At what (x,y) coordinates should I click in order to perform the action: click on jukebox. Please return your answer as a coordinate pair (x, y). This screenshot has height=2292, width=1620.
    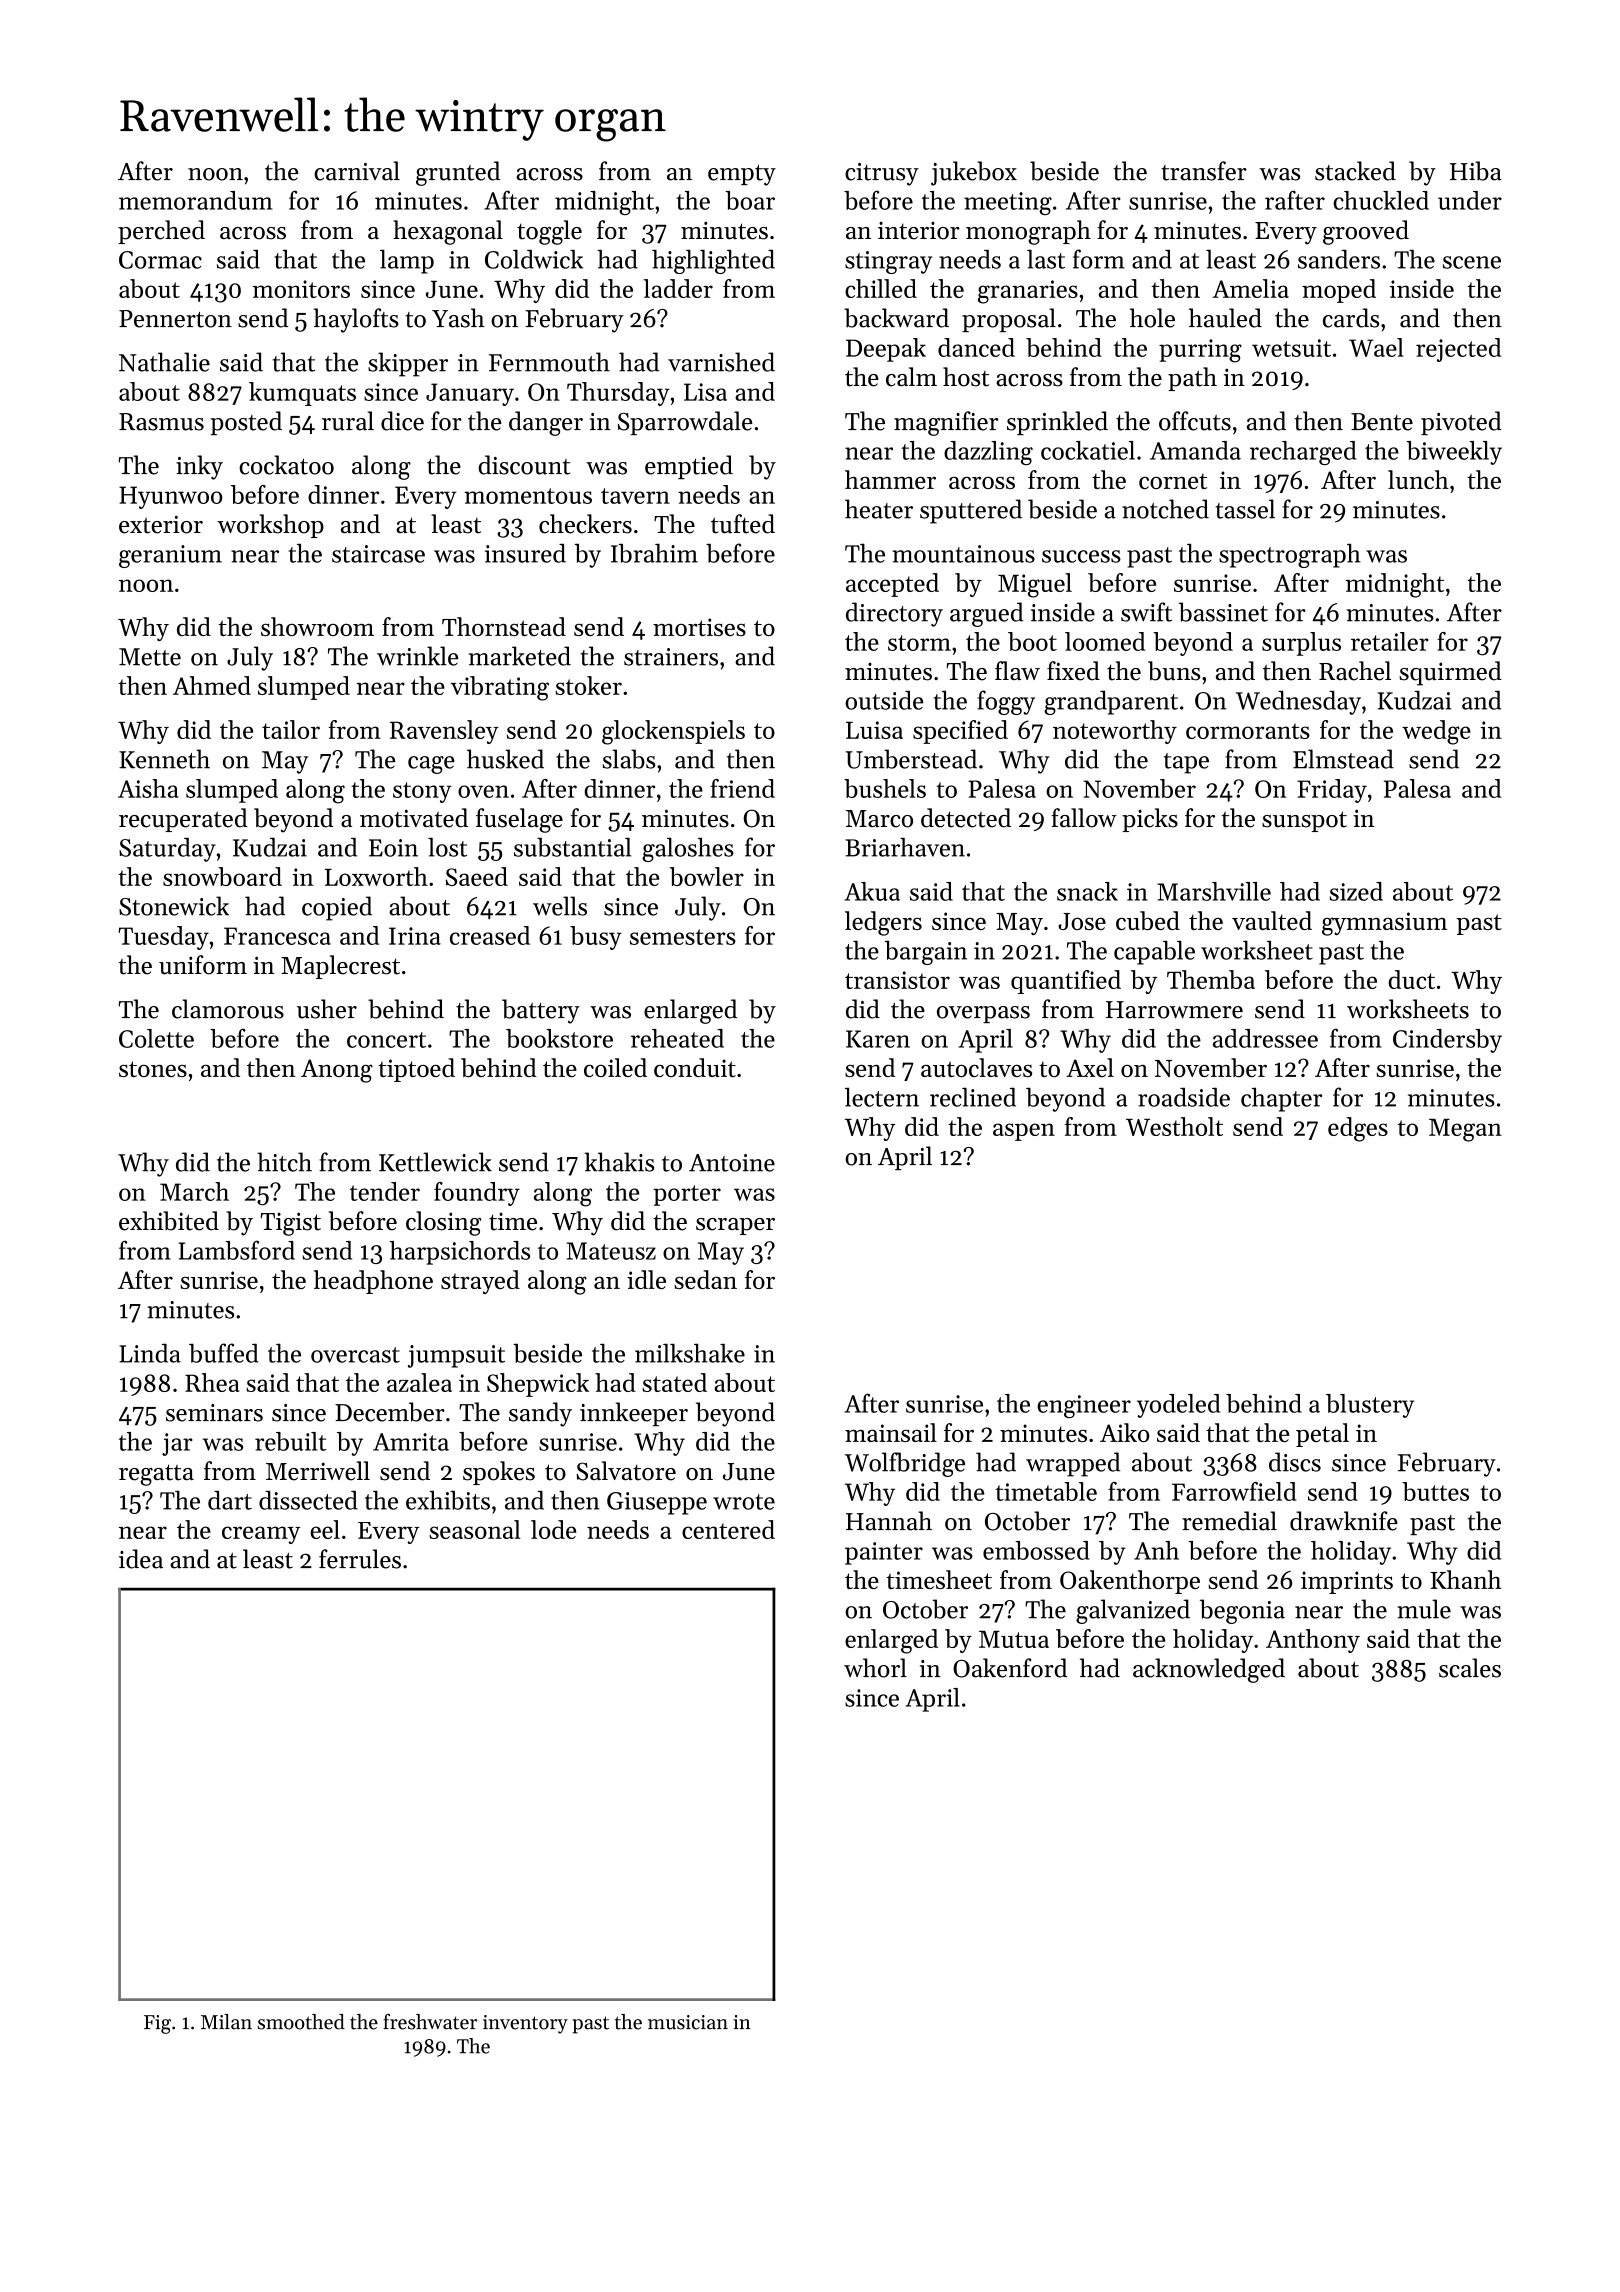
    Looking at the image, I should click on (974, 173).
